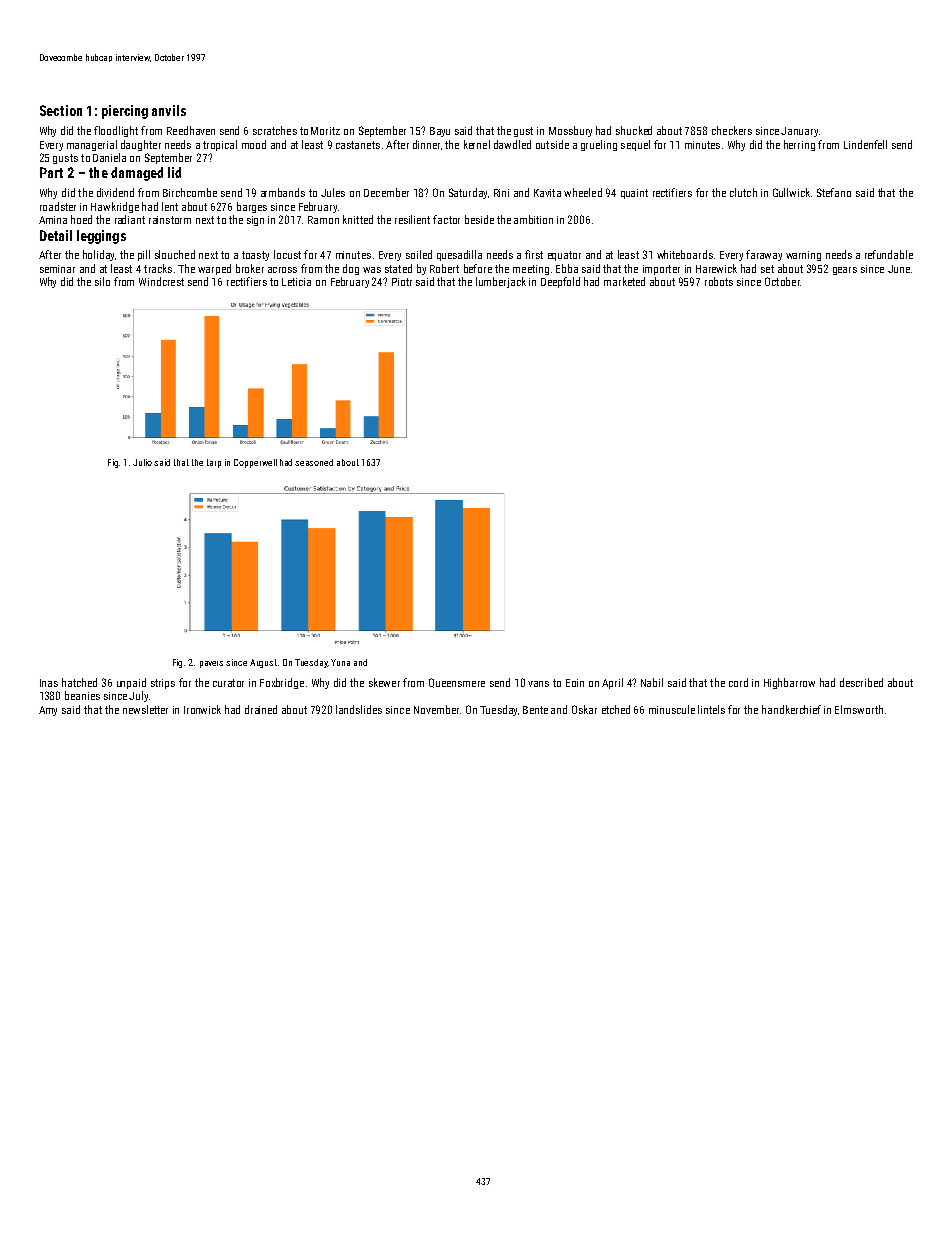 The height and width of the screenshot is (1233, 952). What do you see at coordinates (501, 193) in the screenshot?
I see `Rini` at bounding box center [501, 193].
